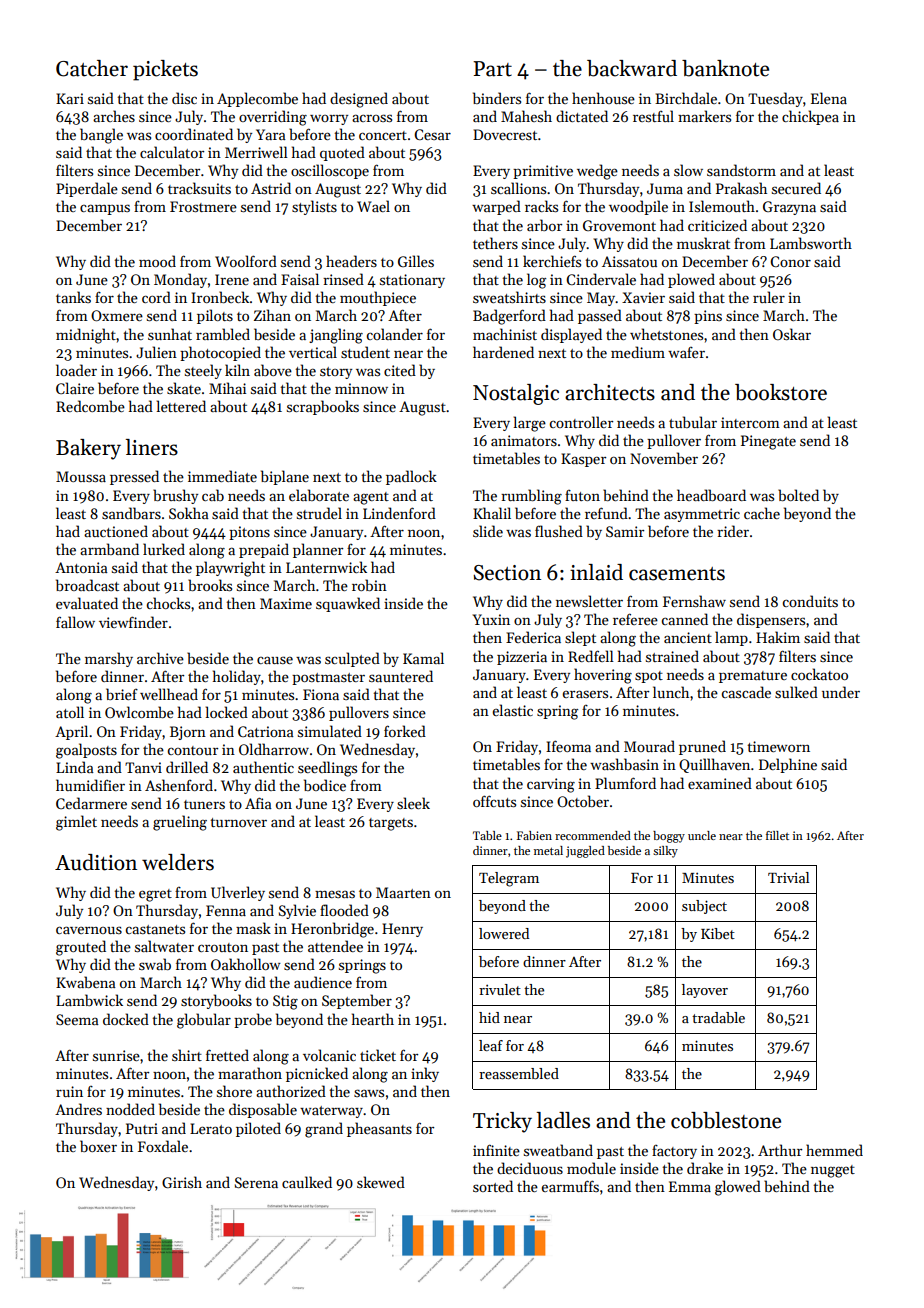  Describe the element at coordinates (88, 449) in the document. I see `Bakery` at that location.
